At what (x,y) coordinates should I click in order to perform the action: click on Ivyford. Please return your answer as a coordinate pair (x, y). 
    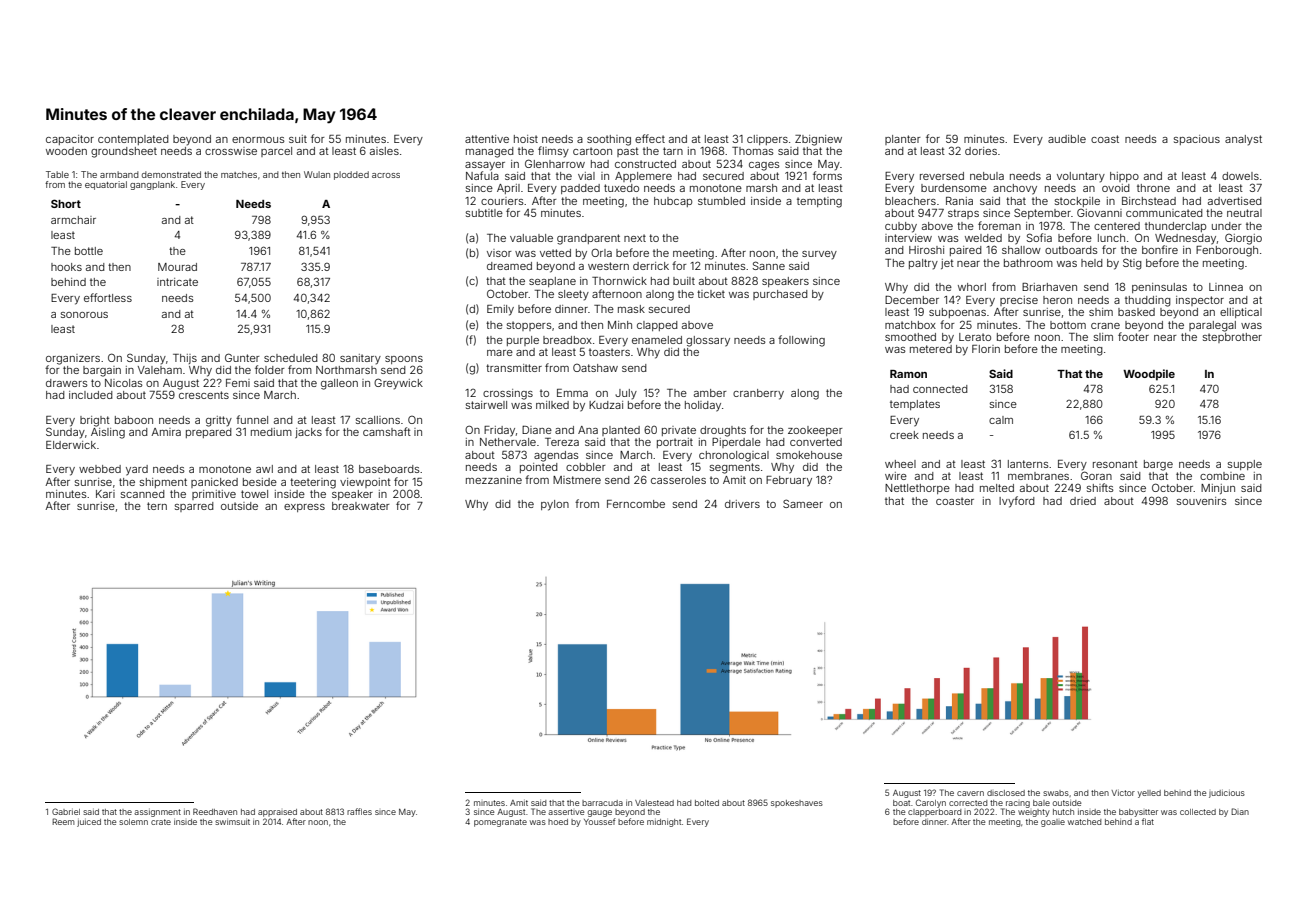
    Looking at the image, I should click on (1017, 502).
